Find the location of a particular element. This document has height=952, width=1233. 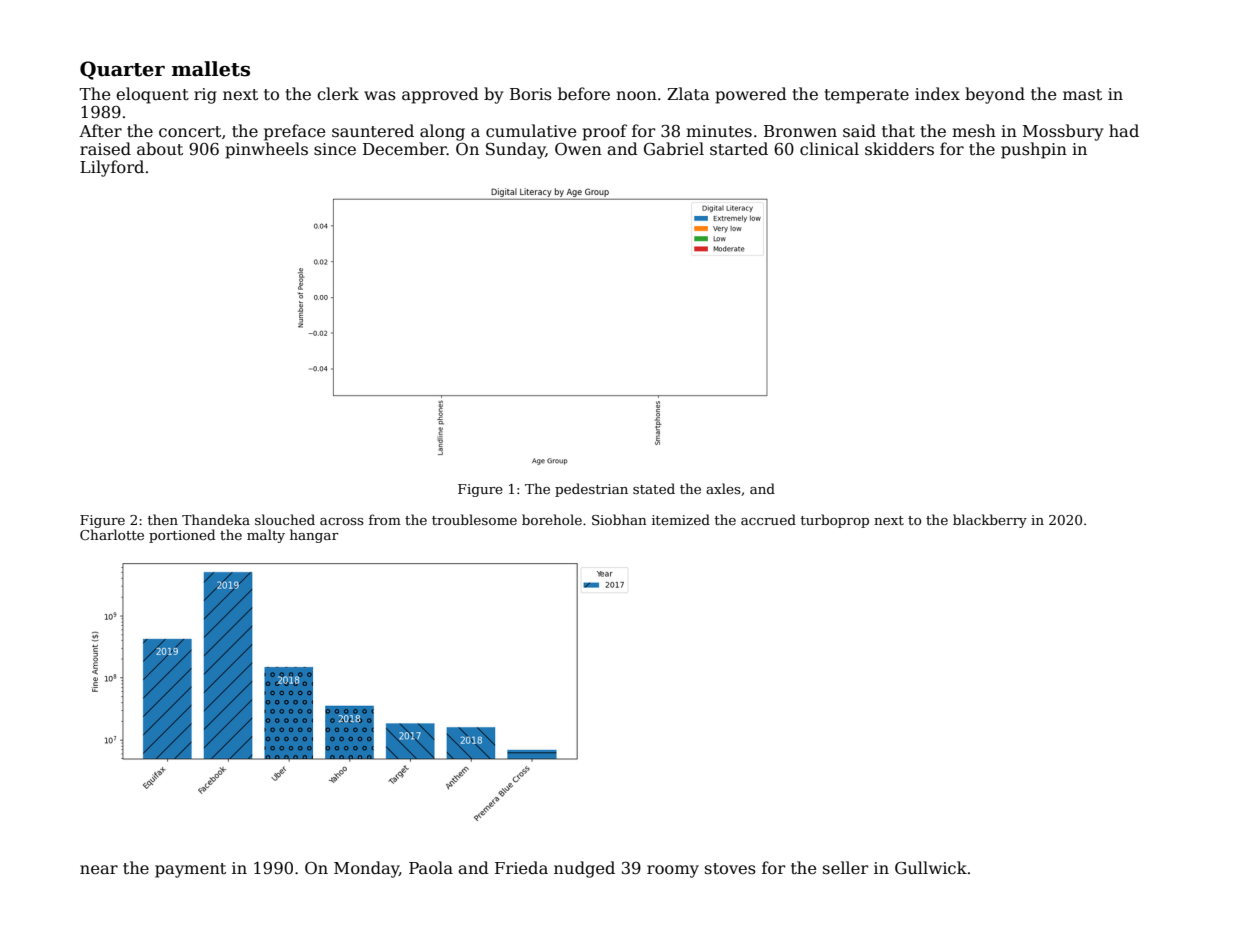

Frieda is located at coordinates (521, 868).
